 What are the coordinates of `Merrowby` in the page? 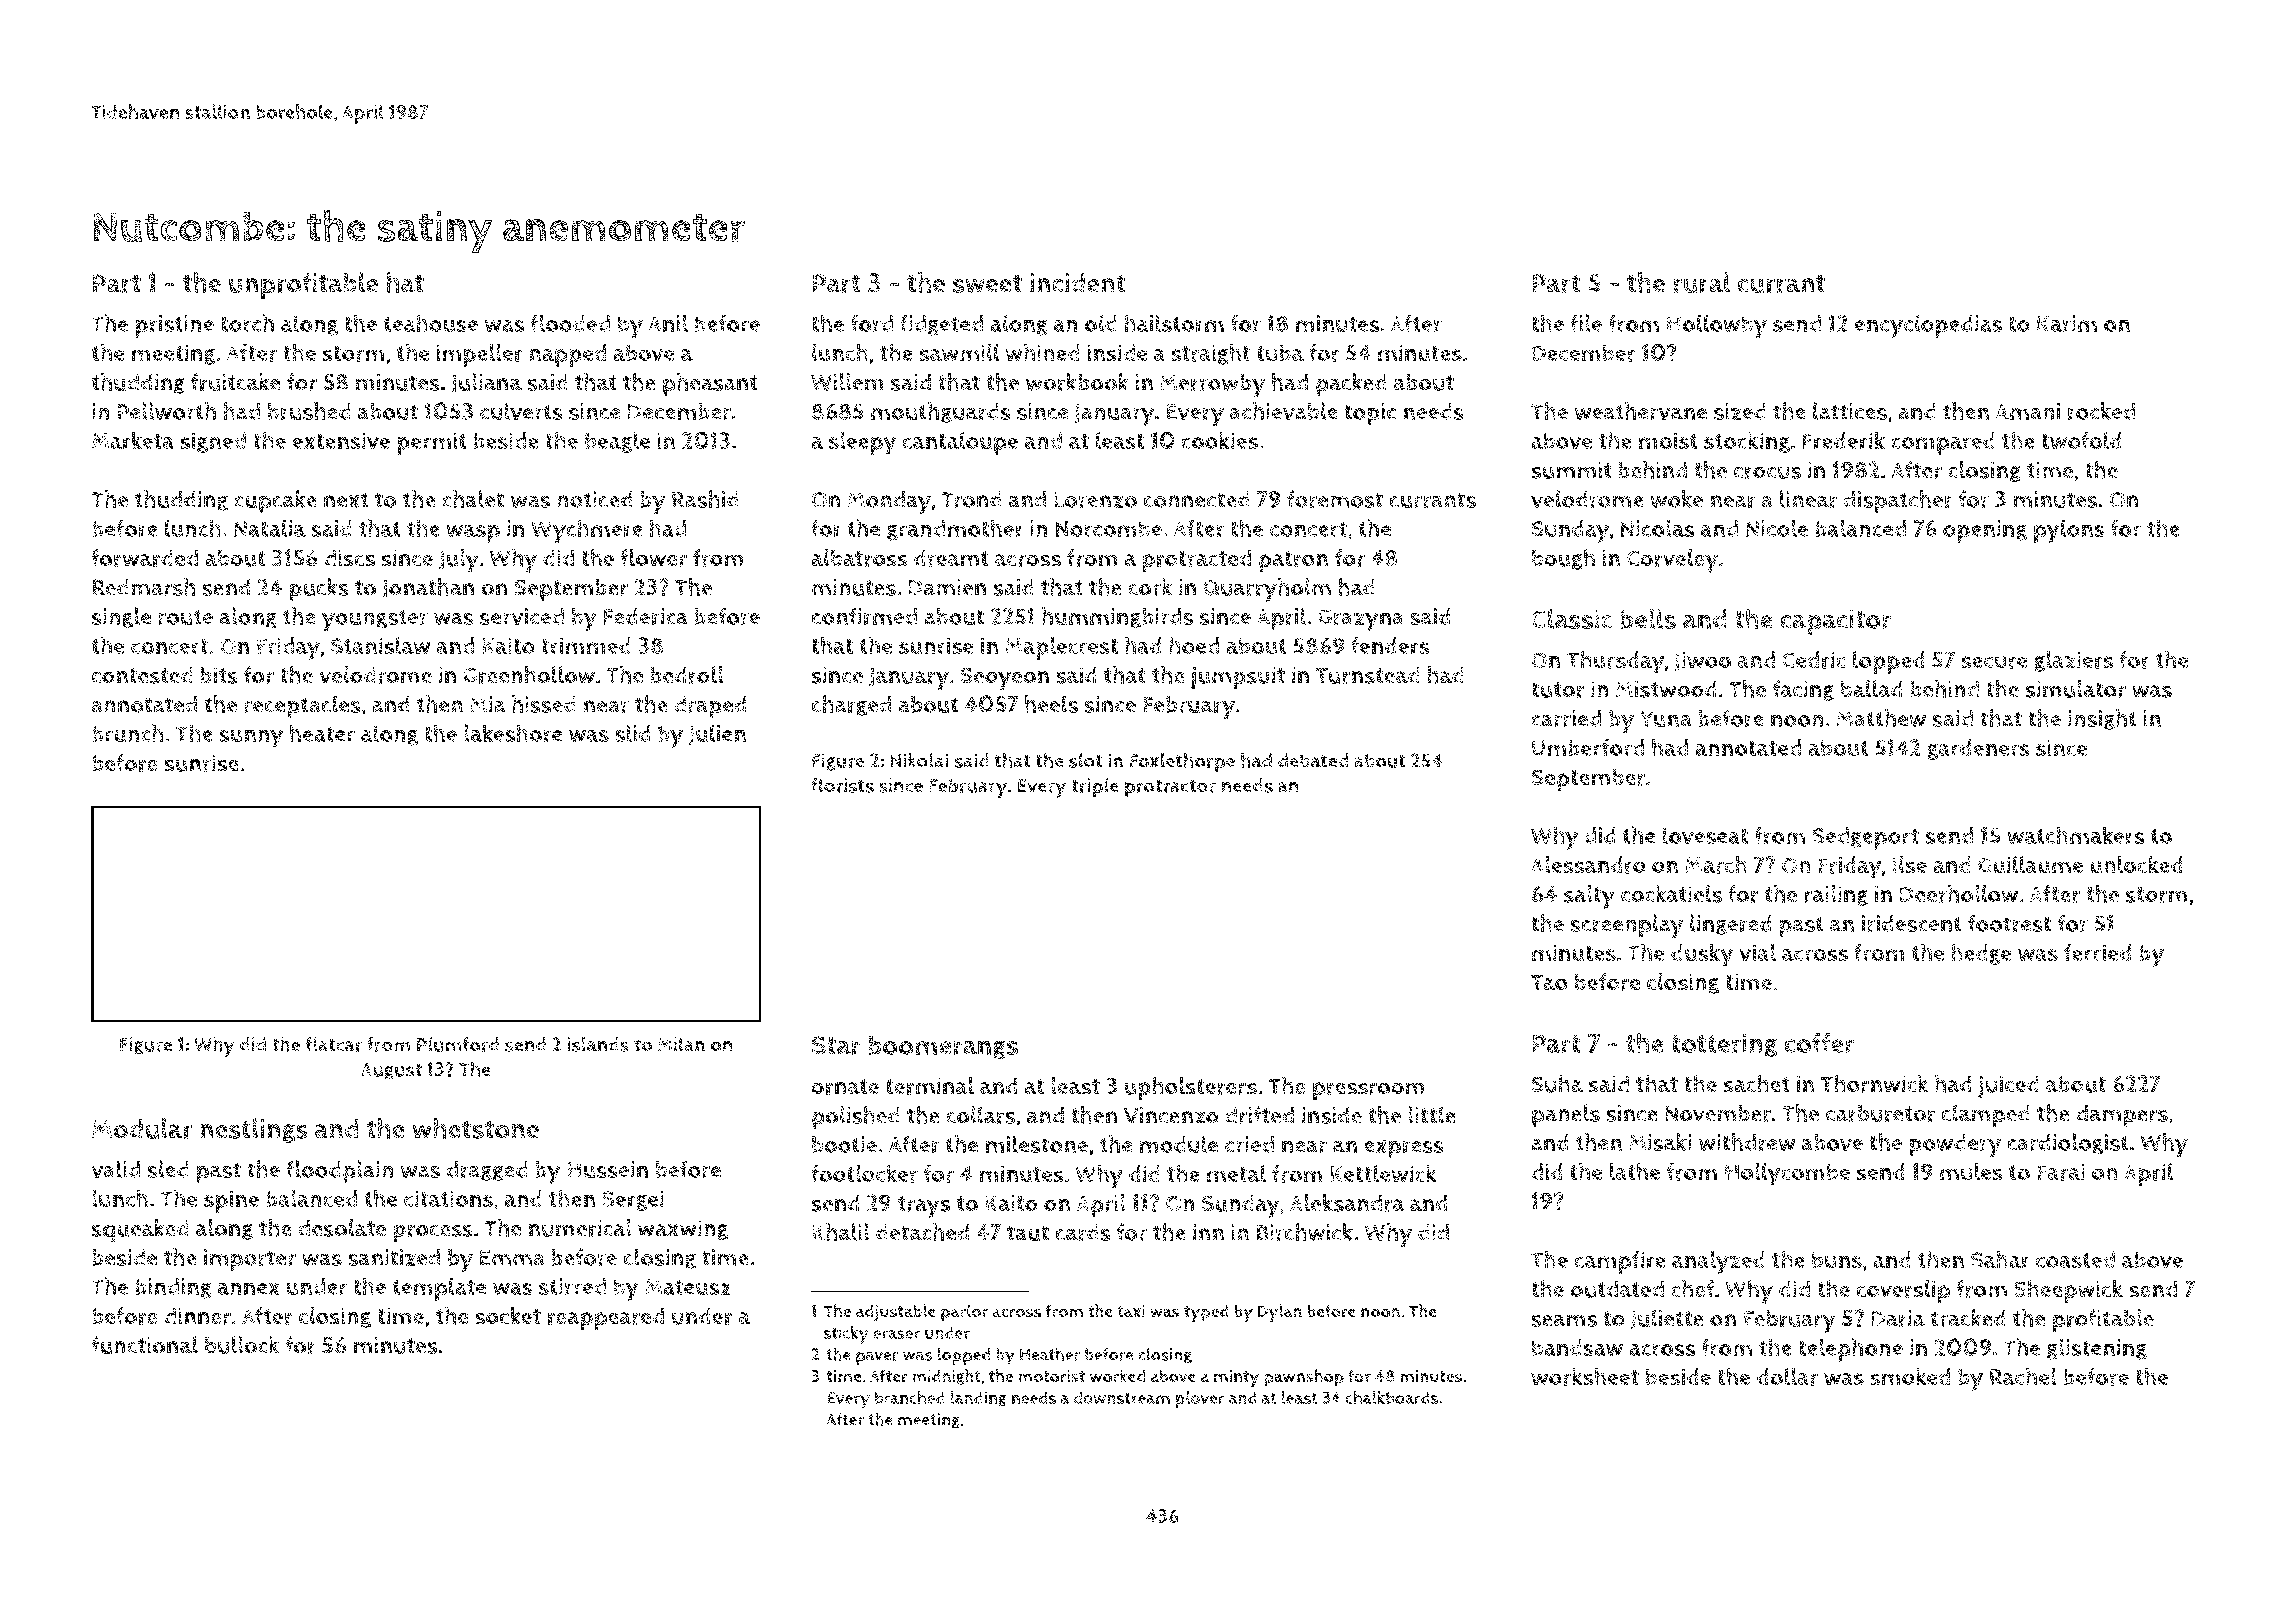 It's located at (1212, 385).
